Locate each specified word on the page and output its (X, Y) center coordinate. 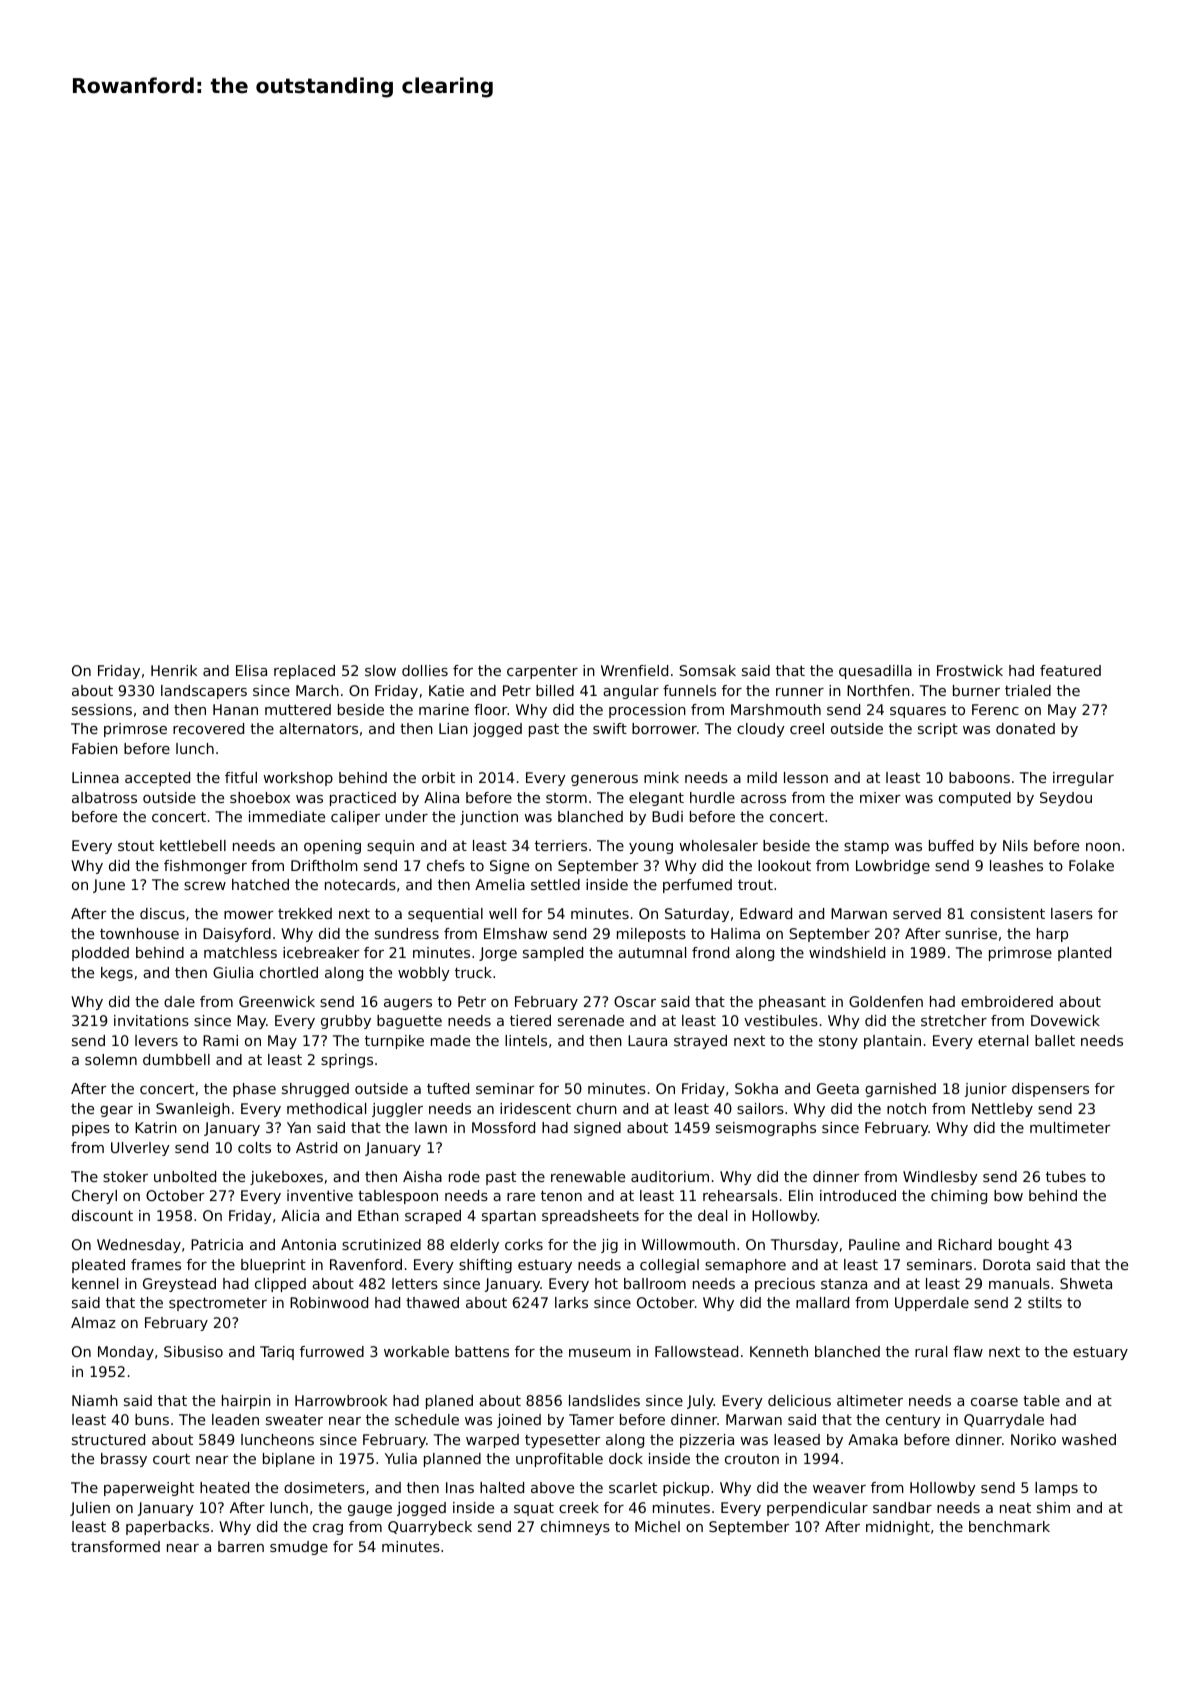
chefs (446, 865)
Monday (126, 1353)
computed (975, 799)
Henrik (174, 670)
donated (1025, 728)
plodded (100, 954)
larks (571, 1302)
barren (241, 1546)
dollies (425, 670)
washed (1089, 1439)
